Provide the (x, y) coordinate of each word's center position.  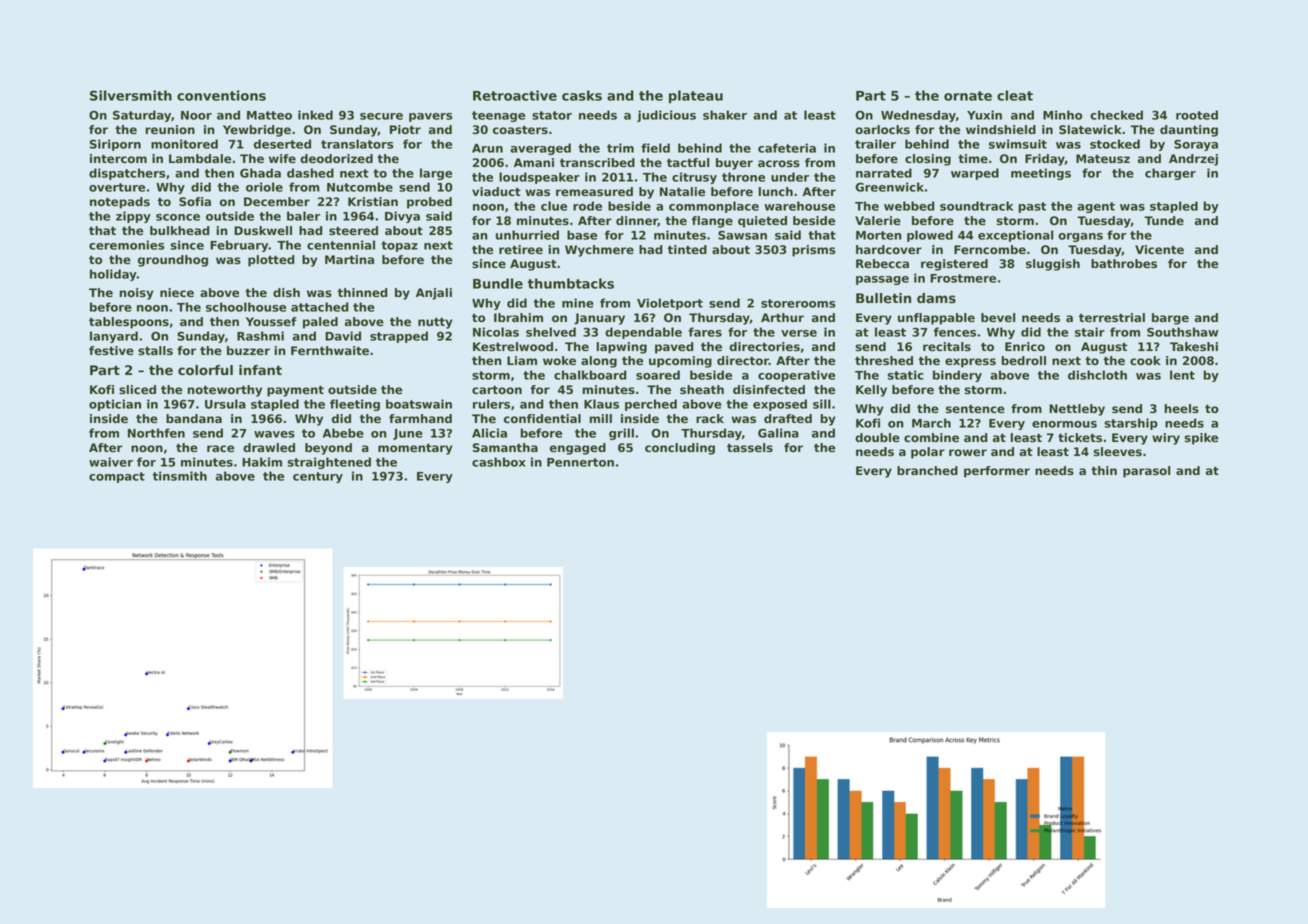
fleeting (355, 405)
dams (936, 298)
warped (975, 174)
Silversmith (131, 95)
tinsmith (180, 476)
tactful (688, 162)
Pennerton (580, 462)
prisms (813, 251)
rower (968, 452)
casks (582, 95)
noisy (136, 294)
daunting (1189, 131)
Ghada (260, 173)
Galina (778, 433)
